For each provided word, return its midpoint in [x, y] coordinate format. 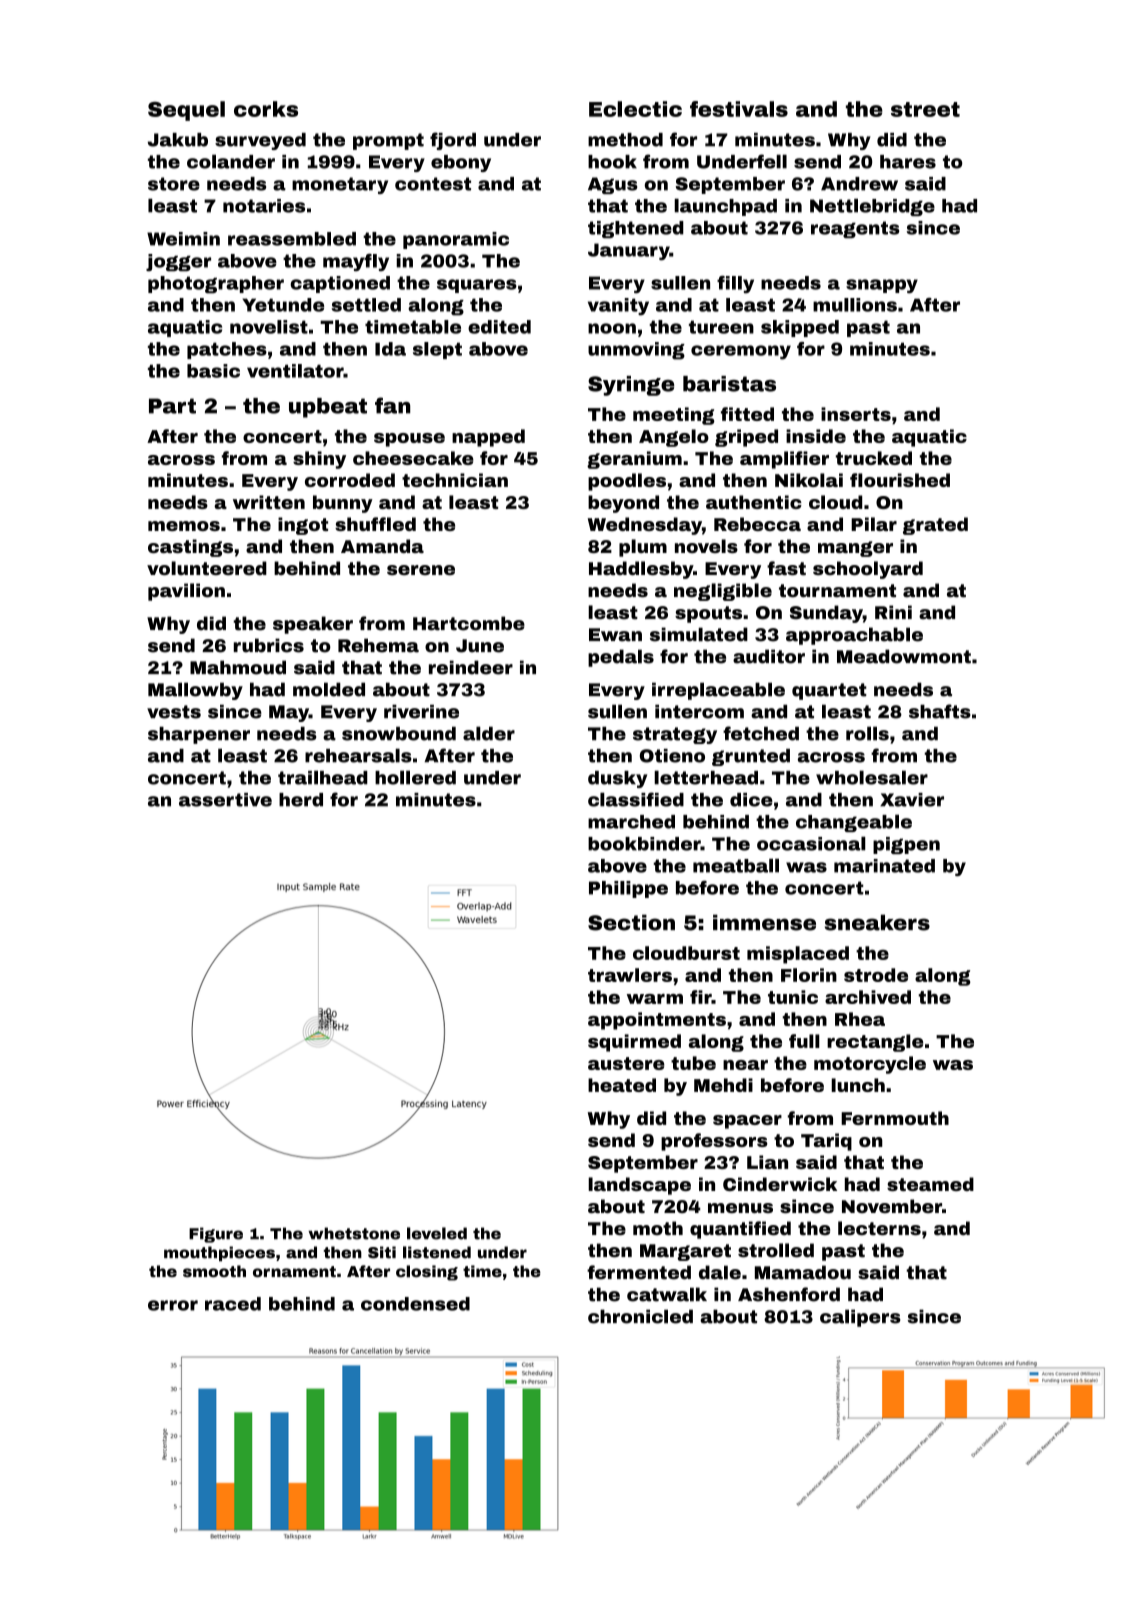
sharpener [199, 735]
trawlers [630, 975]
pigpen [906, 845]
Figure [216, 1235]
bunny [343, 504]
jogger [178, 263]
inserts [856, 414]
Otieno [672, 756]
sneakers [877, 922]
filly [735, 285]
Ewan [615, 635]
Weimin [183, 239]
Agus [613, 185]
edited [499, 327]
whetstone [354, 1233]
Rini [893, 612]
